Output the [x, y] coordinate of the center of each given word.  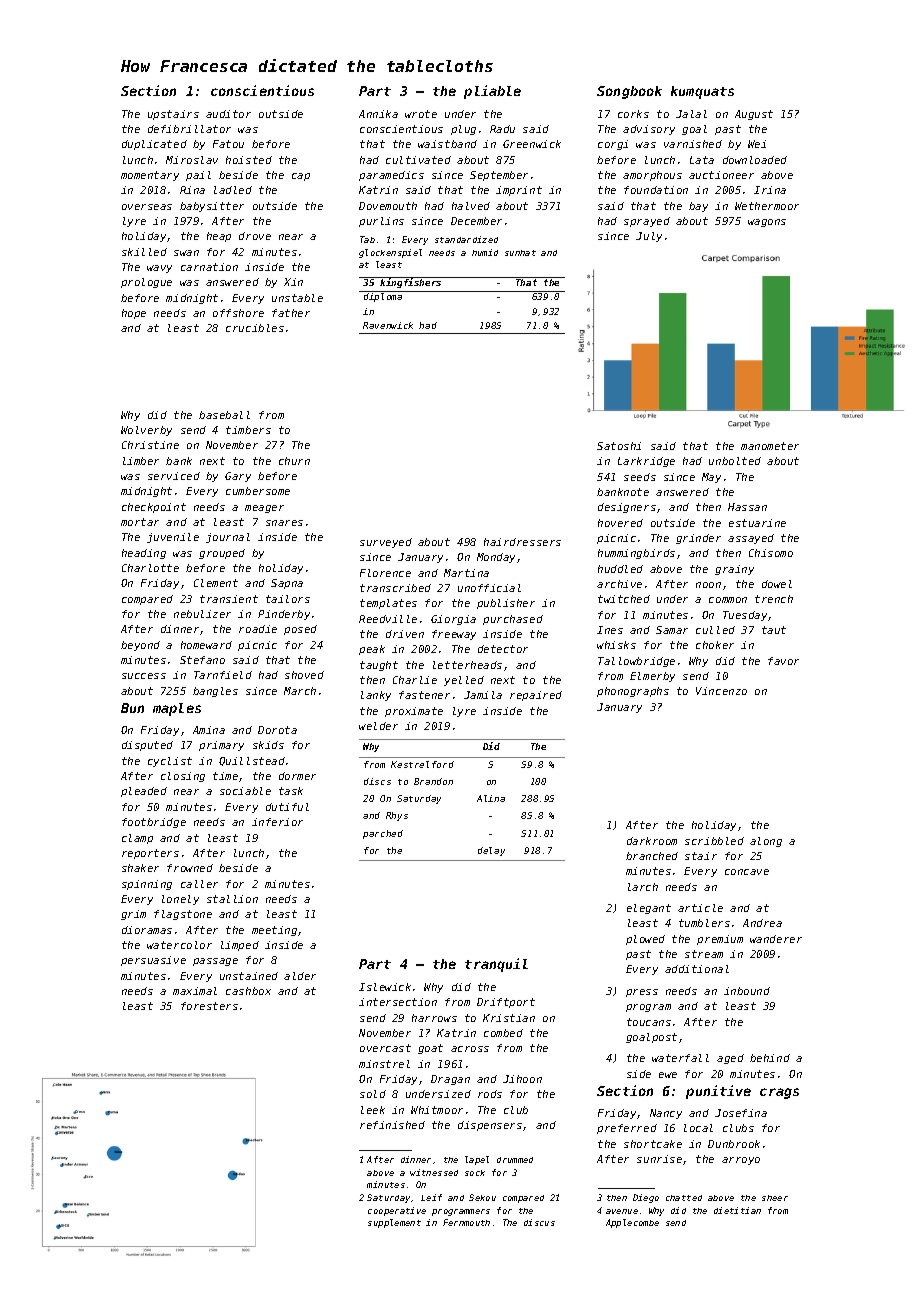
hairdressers [522, 542]
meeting [274, 931]
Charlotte [150, 568]
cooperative [397, 1211]
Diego [646, 1198]
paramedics [391, 176]
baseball [224, 415]
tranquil [496, 965]
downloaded [755, 160]
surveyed [386, 543]
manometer [770, 446]
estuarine [757, 523]
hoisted [249, 160]
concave [747, 872]
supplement [394, 1223]
